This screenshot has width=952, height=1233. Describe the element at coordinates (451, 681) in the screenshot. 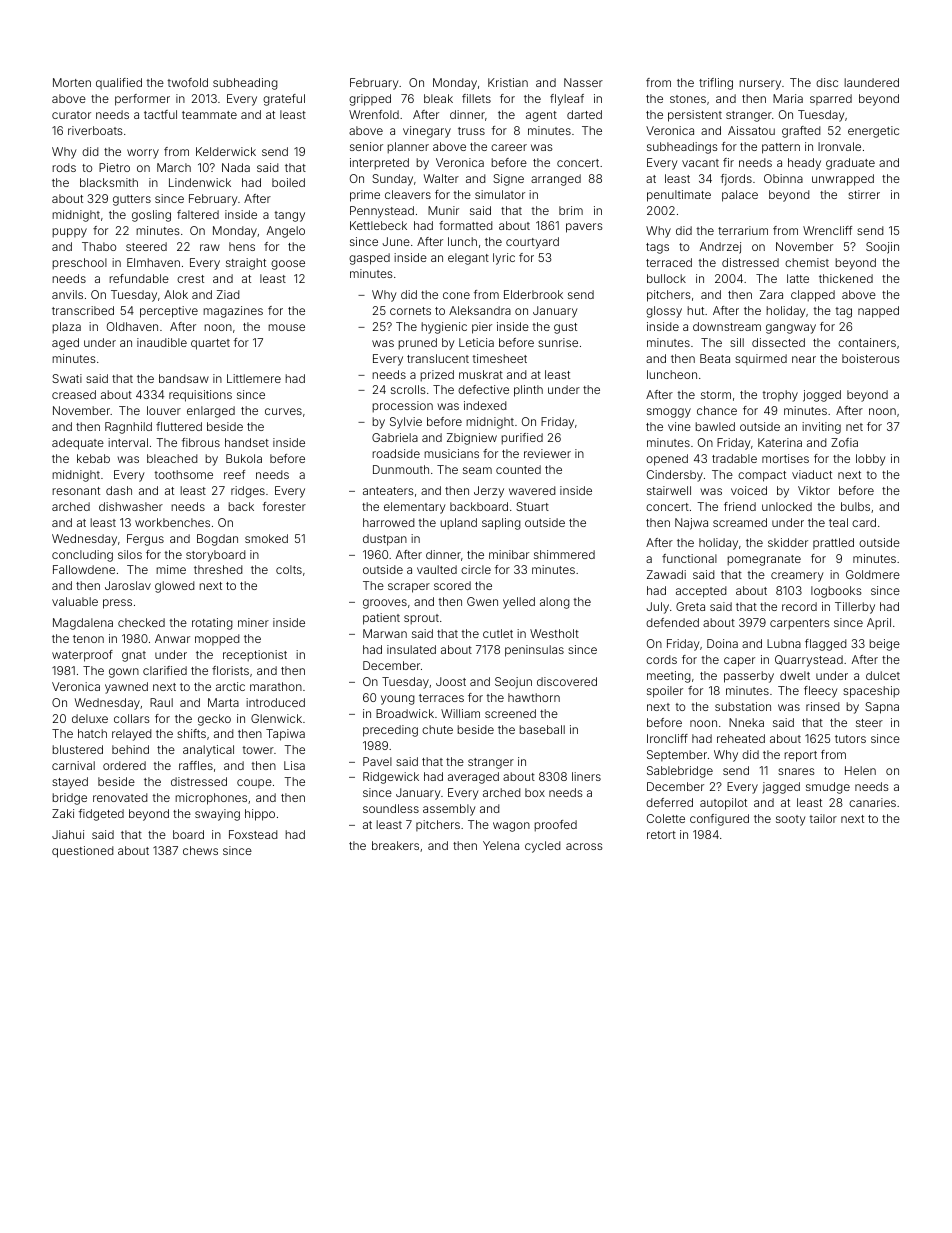

I see `Joost` at that location.
